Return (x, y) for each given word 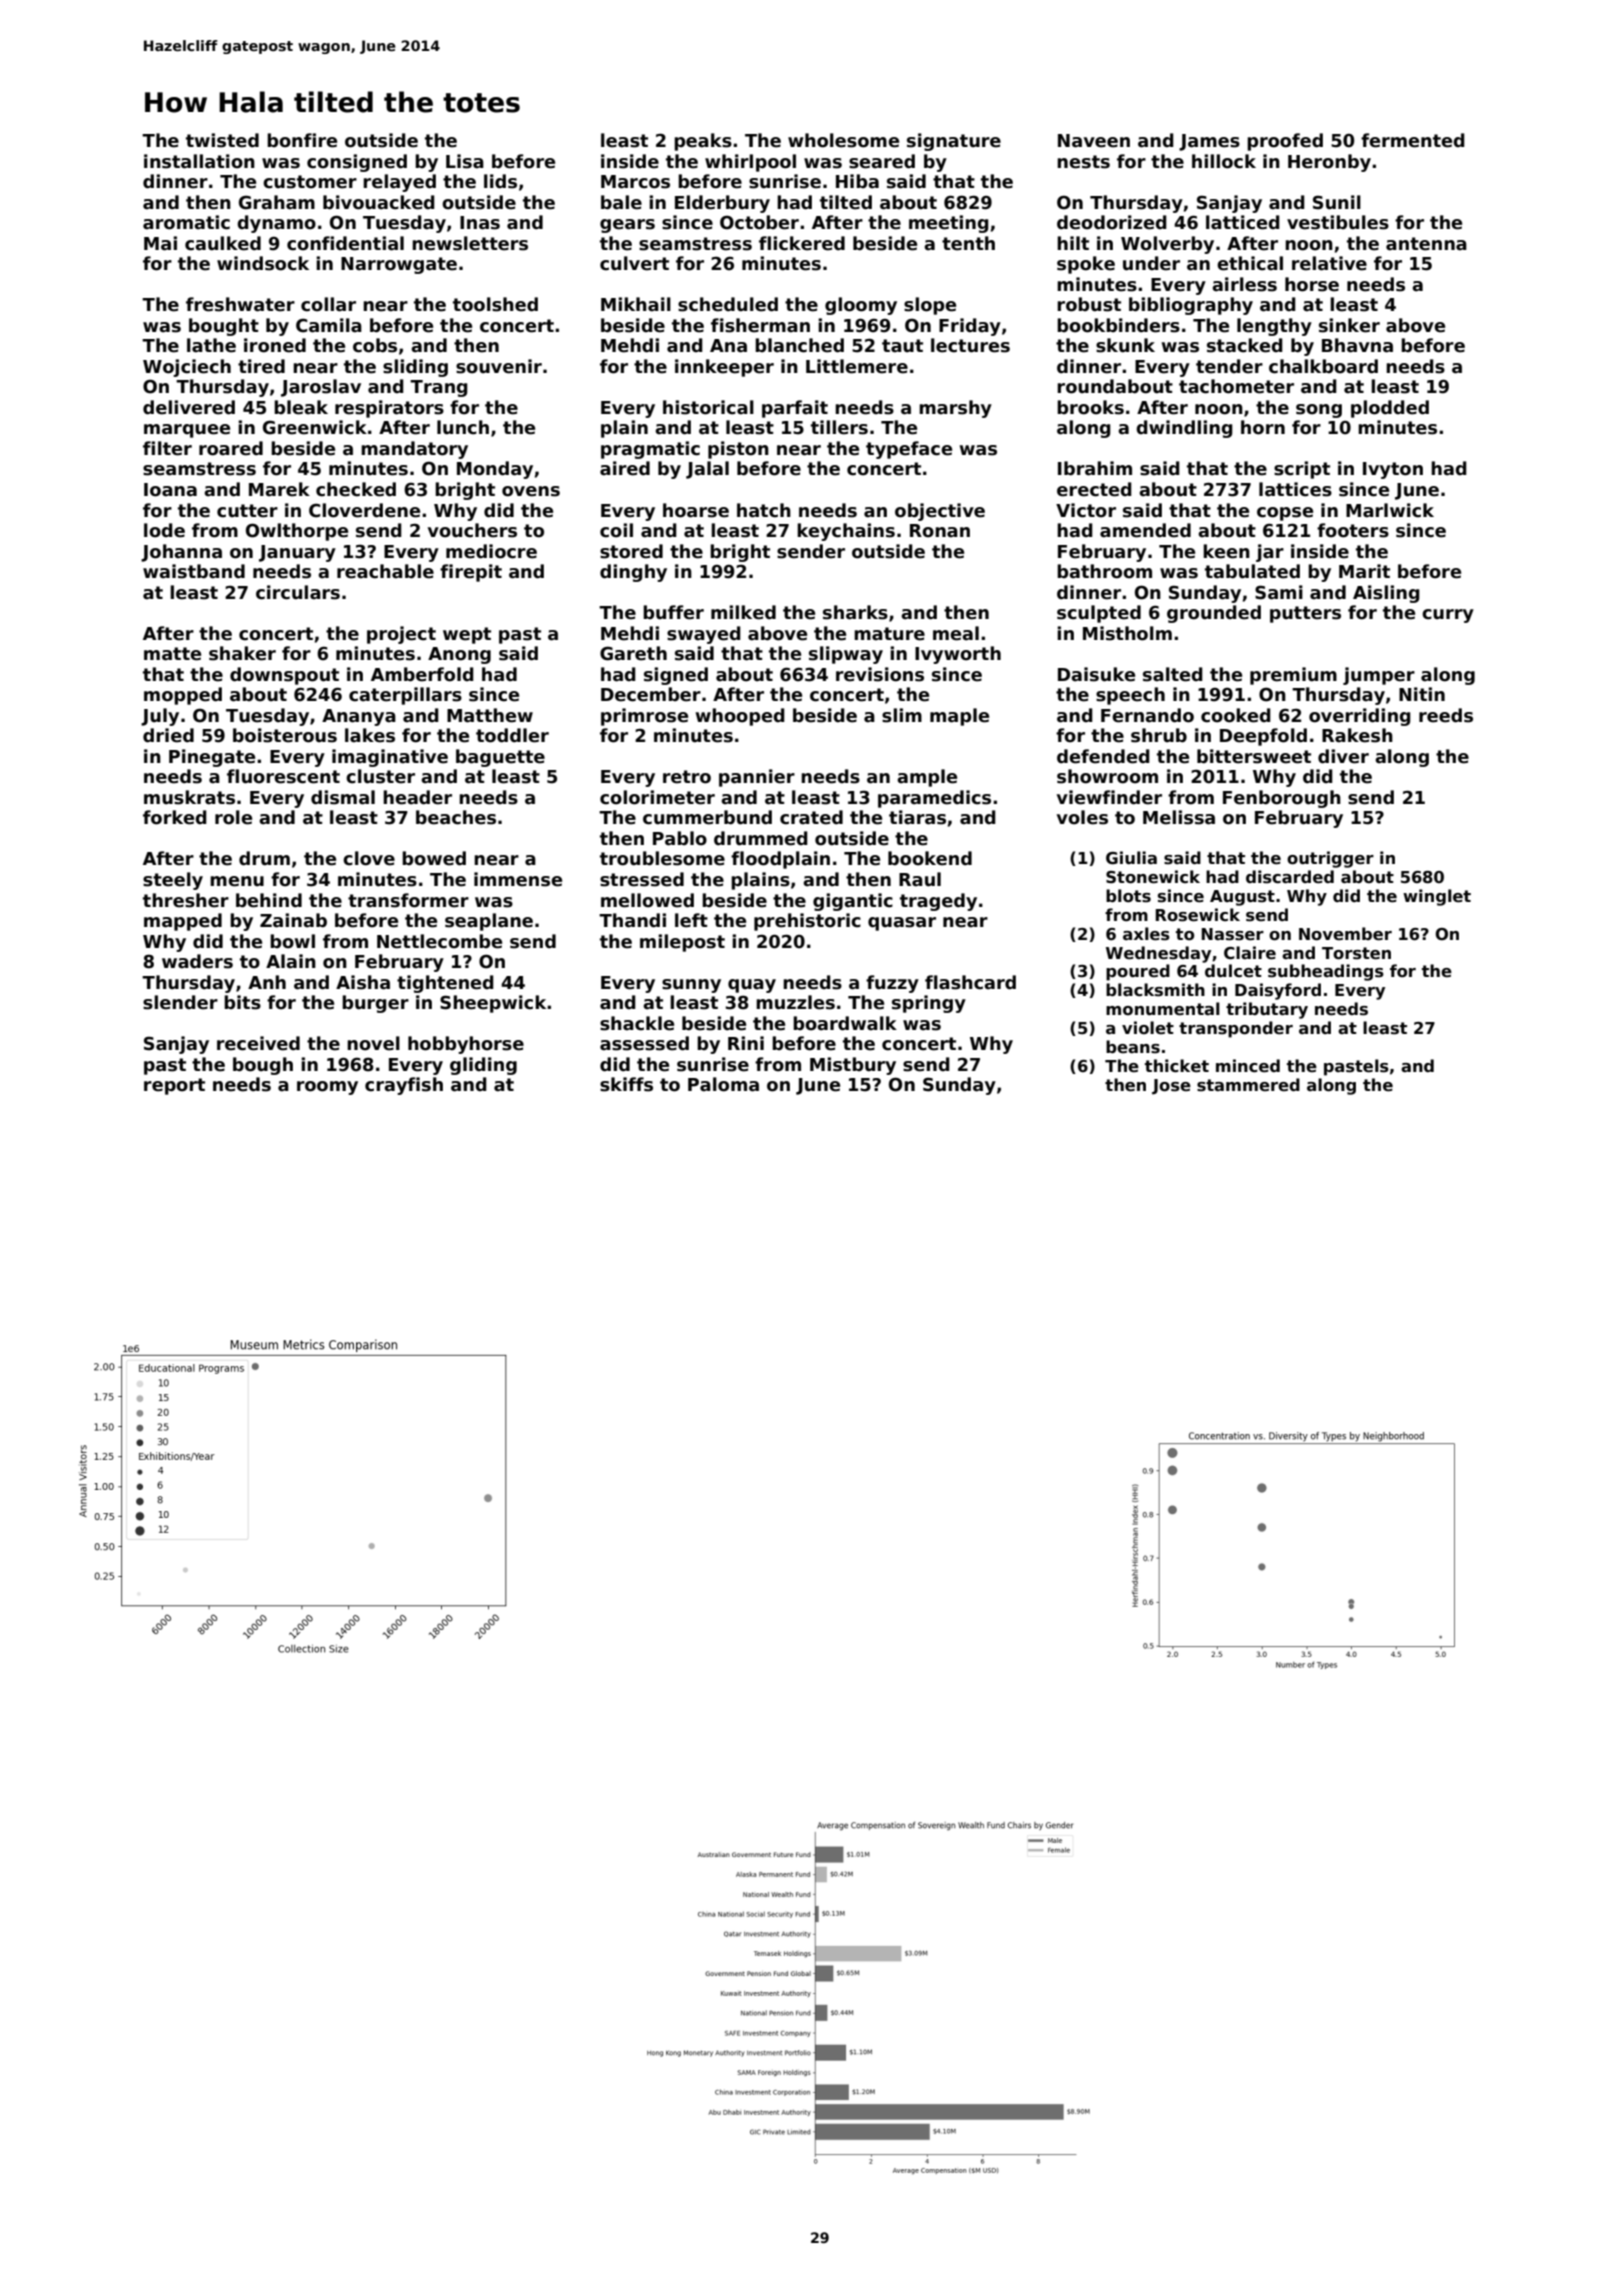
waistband (194, 571)
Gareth (633, 653)
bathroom (1104, 571)
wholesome (843, 140)
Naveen (1094, 141)
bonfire (302, 140)
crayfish (404, 1086)
